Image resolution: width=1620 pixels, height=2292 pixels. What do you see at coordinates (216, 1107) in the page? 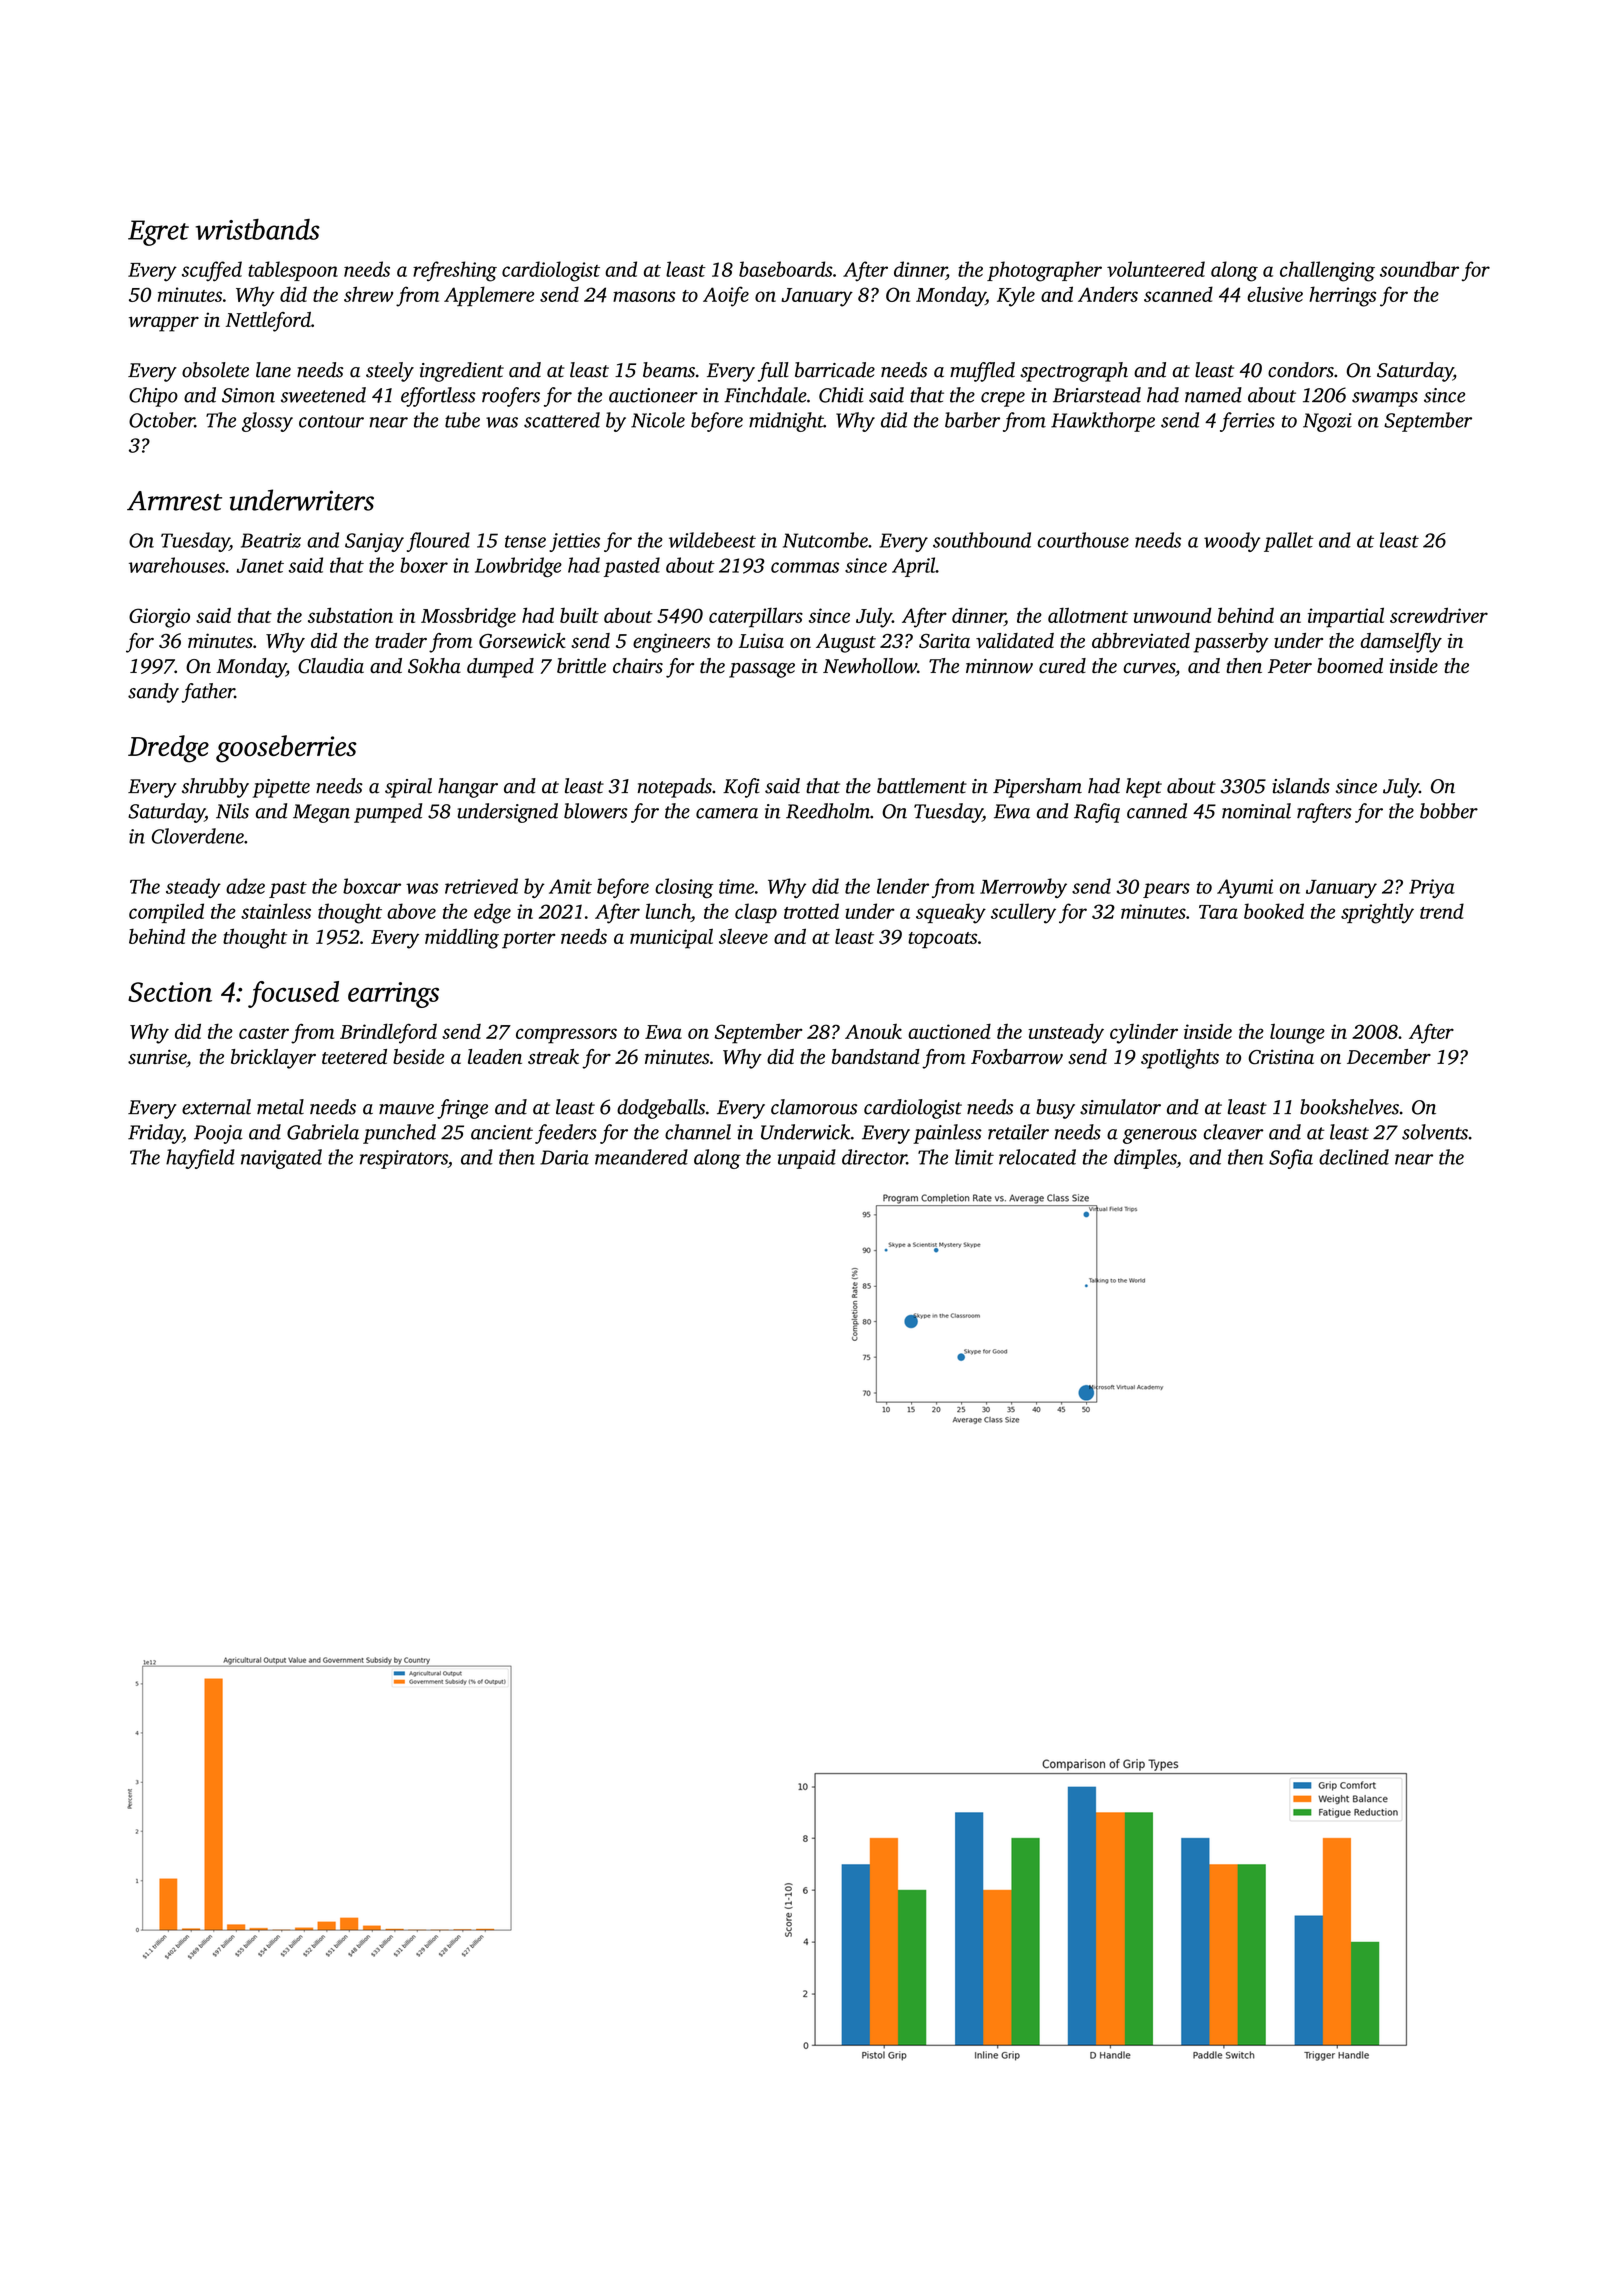
I see `external` at bounding box center [216, 1107].
